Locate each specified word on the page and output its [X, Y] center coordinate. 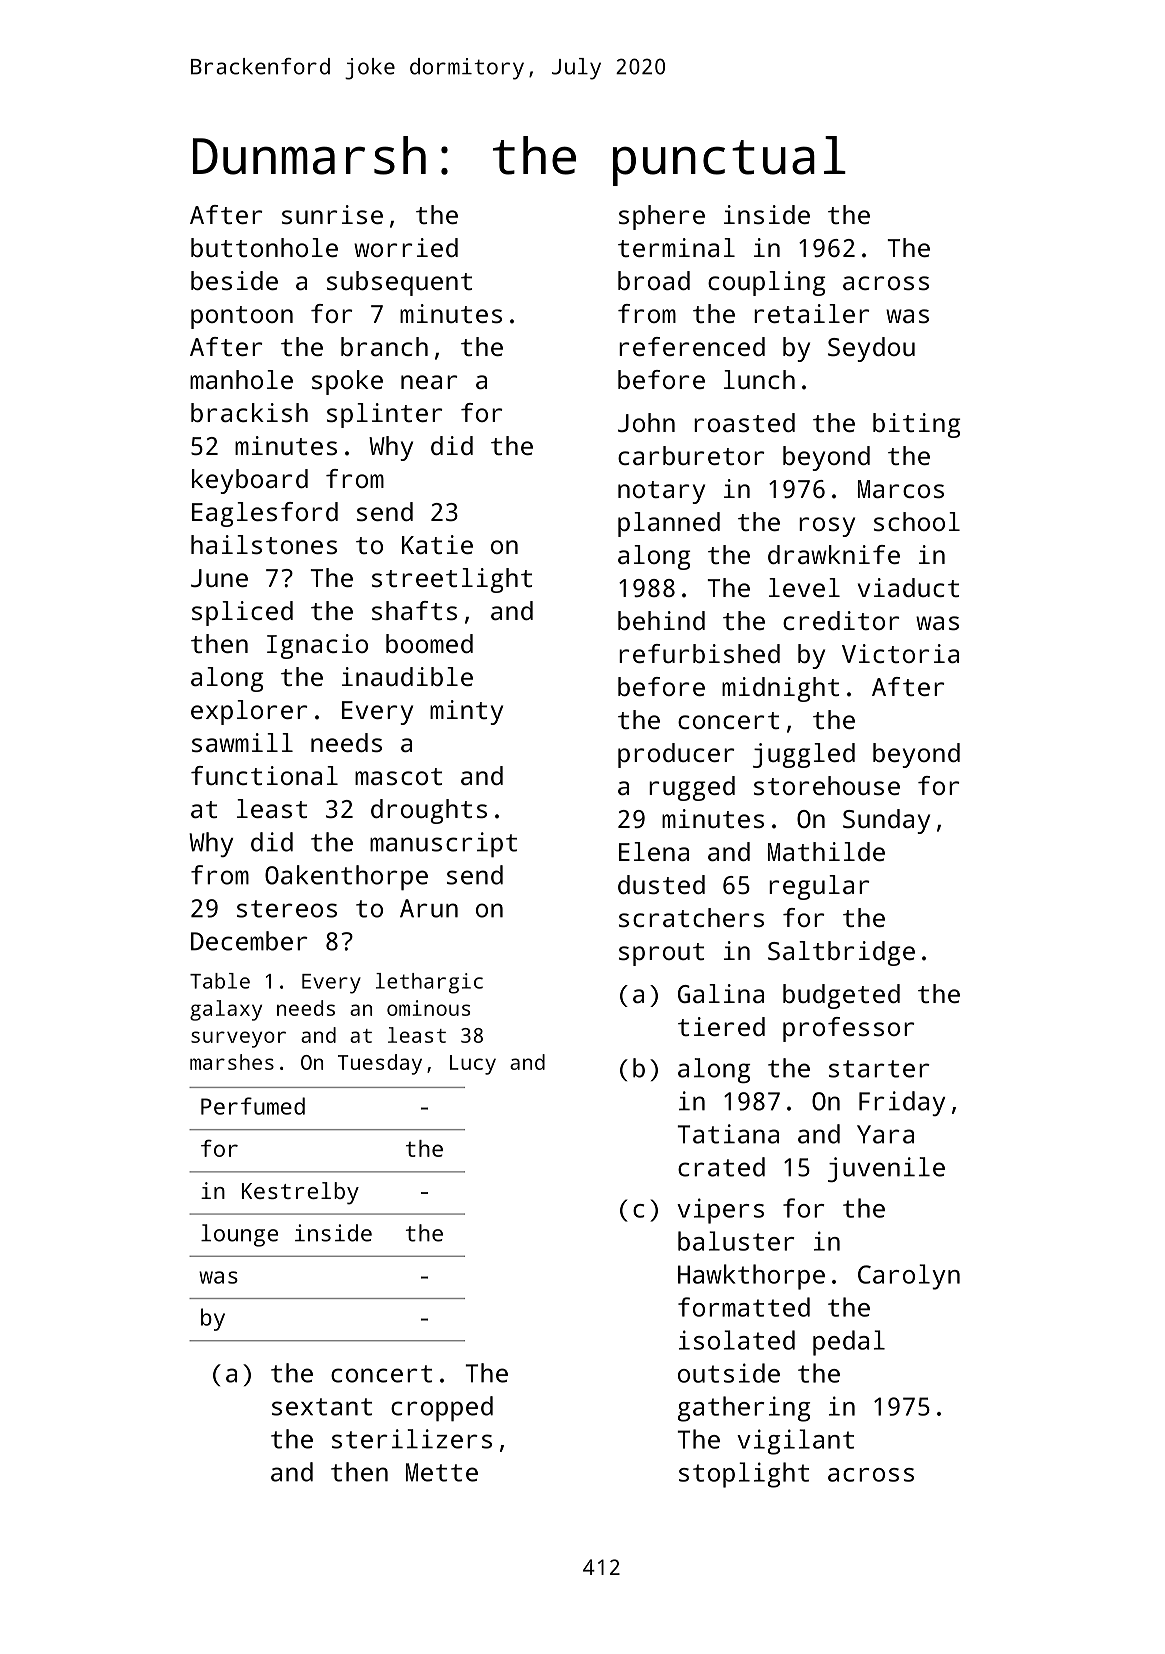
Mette [442, 1472]
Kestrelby [300, 1193]
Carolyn [909, 1277]
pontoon [242, 317]
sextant [322, 1407]
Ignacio [317, 646]
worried [406, 247]
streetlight [452, 580]
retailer [811, 313]
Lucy [473, 1065]
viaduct [908, 587]
